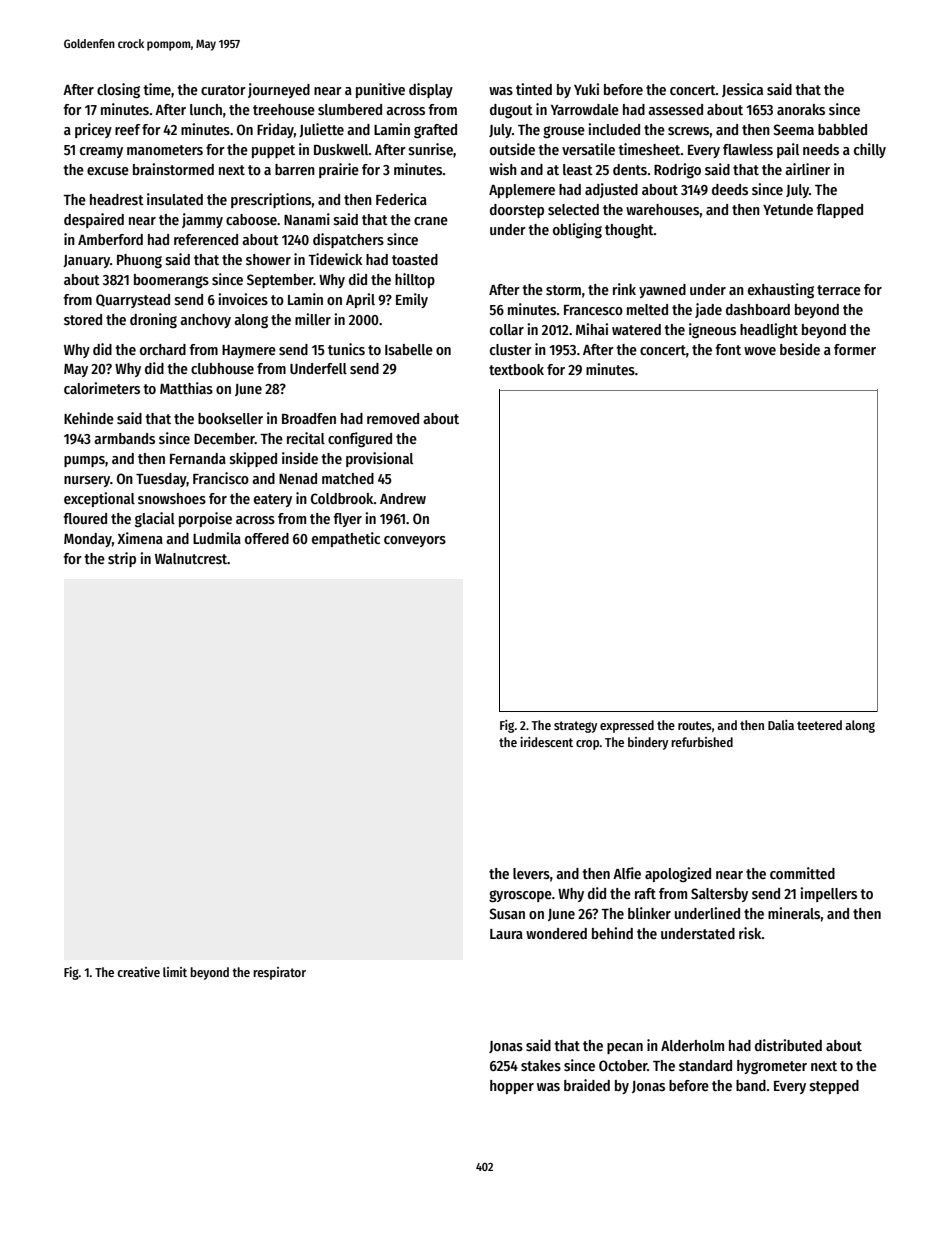 The height and width of the page is (1233, 952). What do you see at coordinates (728, 349) in the page?
I see `font` at bounding box center [728, 349].
